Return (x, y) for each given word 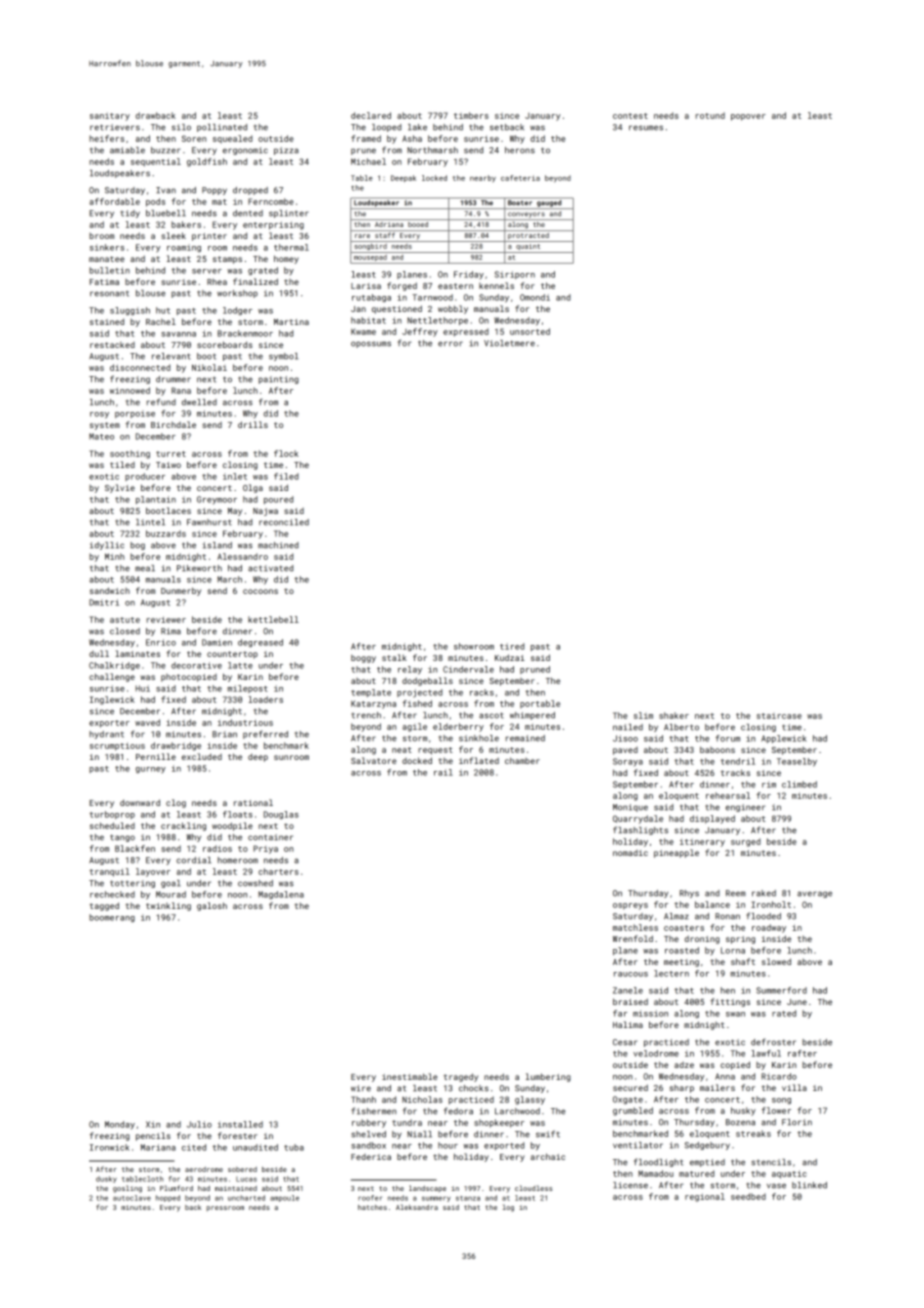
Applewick (784, 739)
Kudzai (510, 657)
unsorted (530, 331)
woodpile (232, 826)
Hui (142, 688)
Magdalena (281, 895)
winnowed (130, 390)
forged (402, 286)
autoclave (132, 1198)
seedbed (748, 1196)
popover (748, 117)
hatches (372, 1207)
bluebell (166, 213)
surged (746, 842)
